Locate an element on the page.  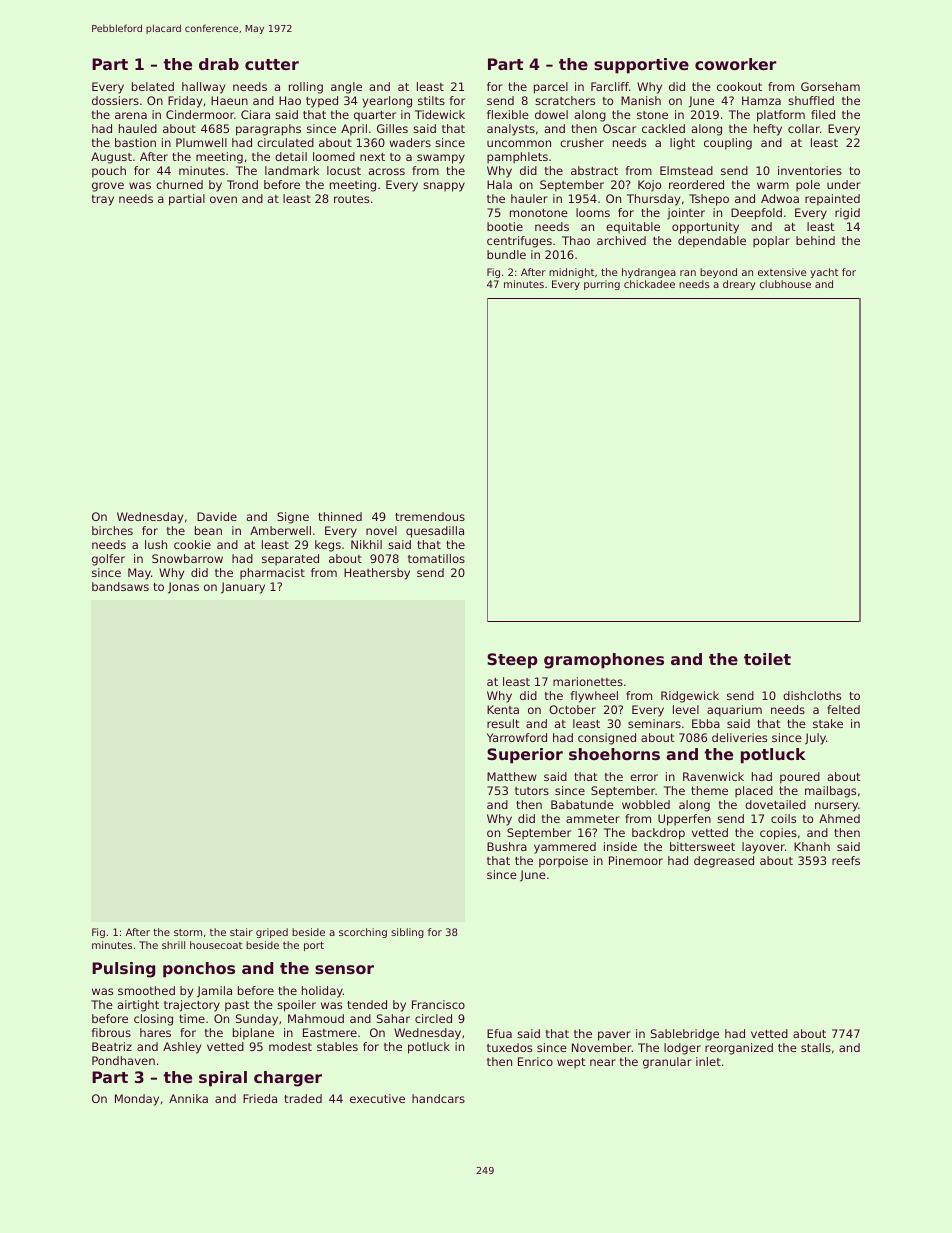
coworker is located at coordinates (735, 64).
